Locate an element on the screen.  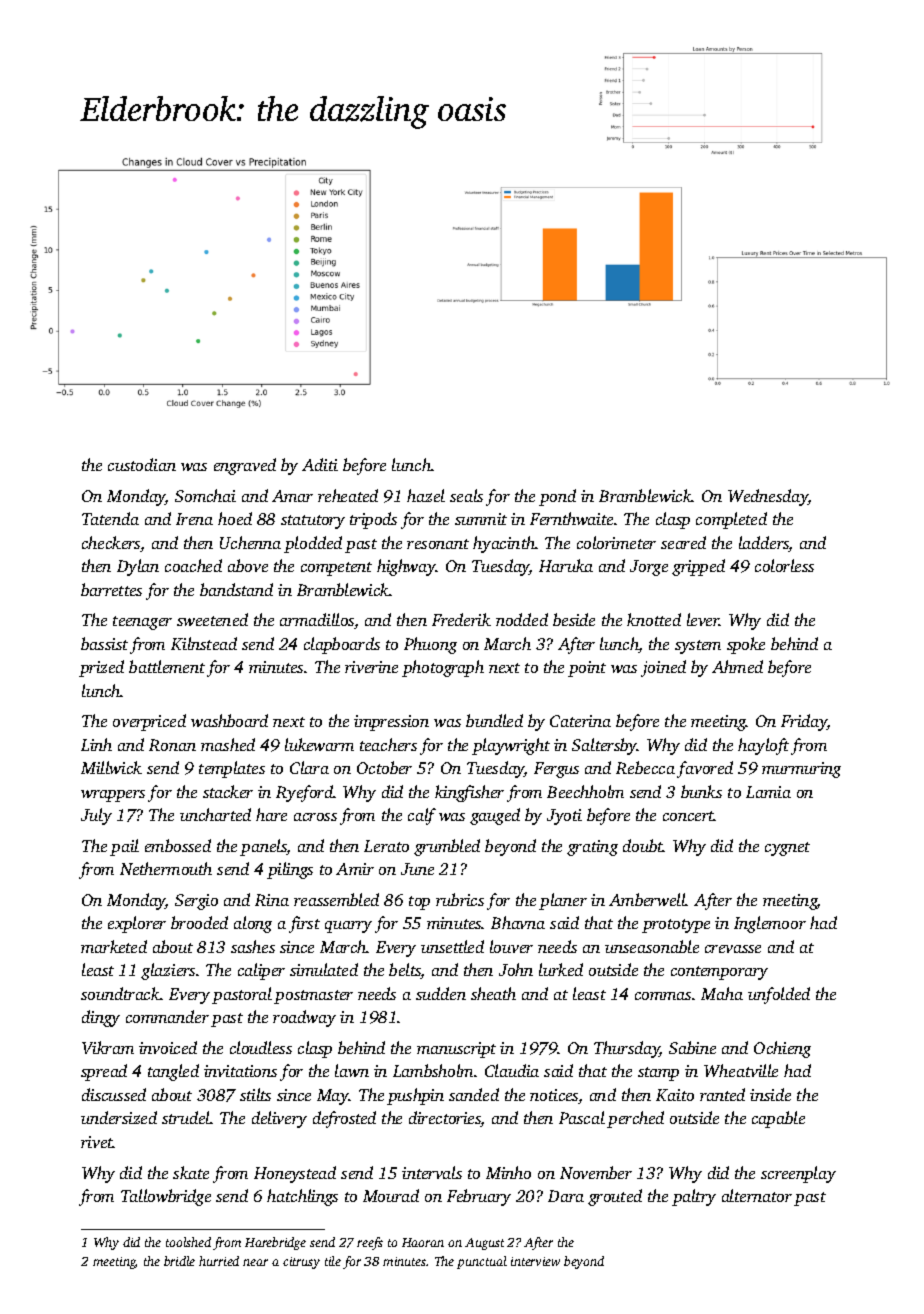
Jorge is located at coordinates (649, 568).
